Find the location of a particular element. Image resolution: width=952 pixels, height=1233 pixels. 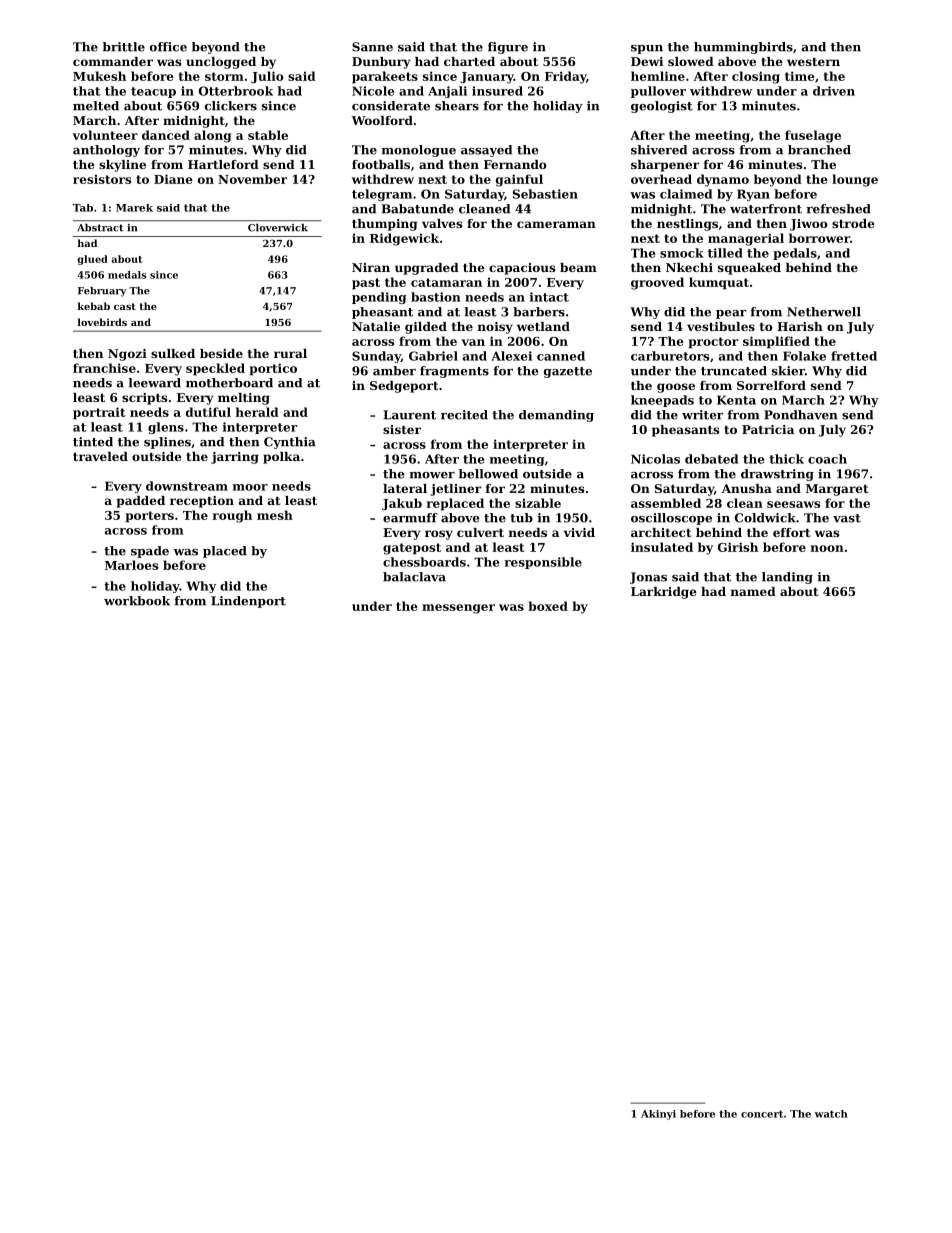

geologist is located at coordinates (662, 107).
